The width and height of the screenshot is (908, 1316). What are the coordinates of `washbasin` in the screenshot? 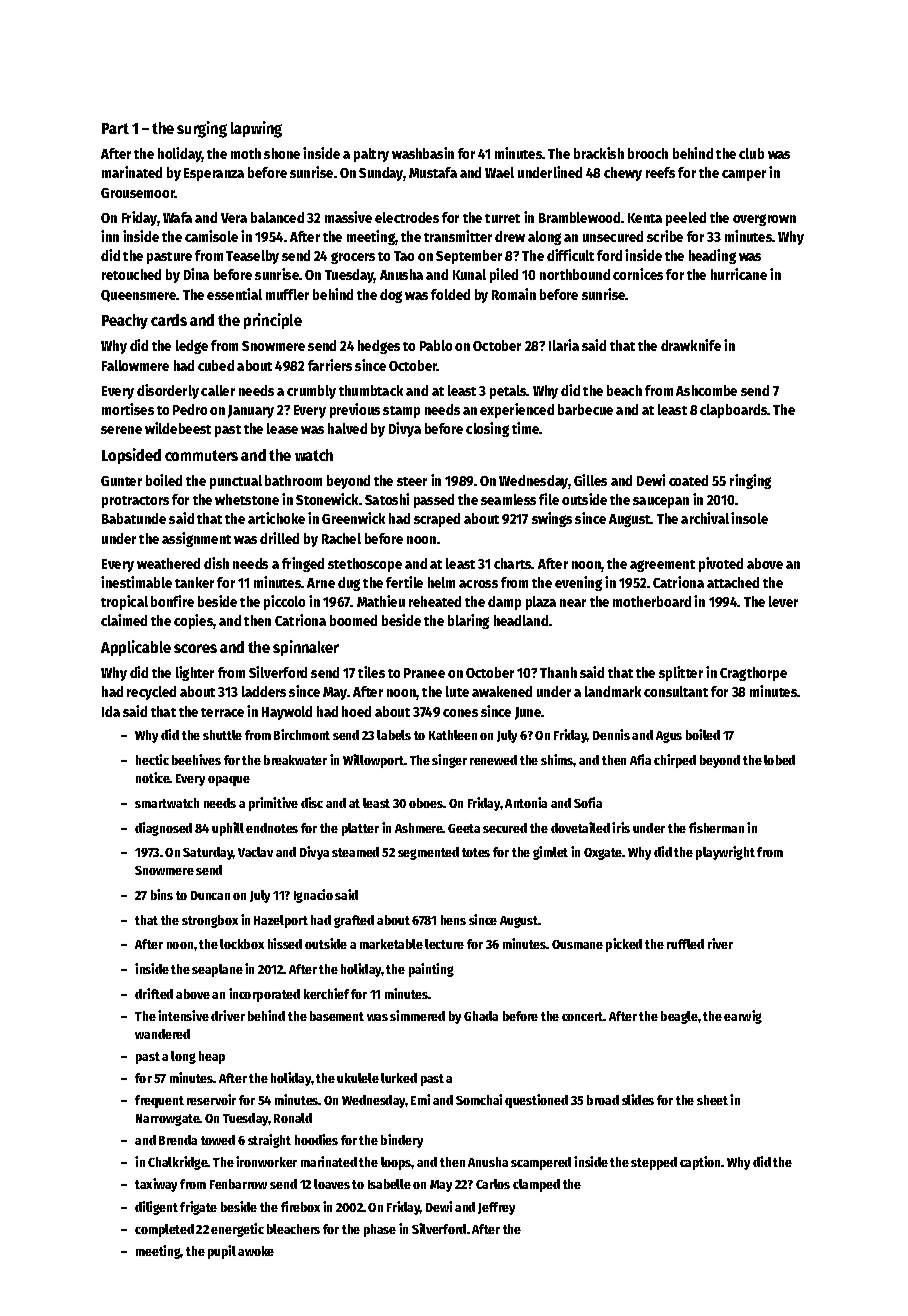 It's located at (423, 153).
